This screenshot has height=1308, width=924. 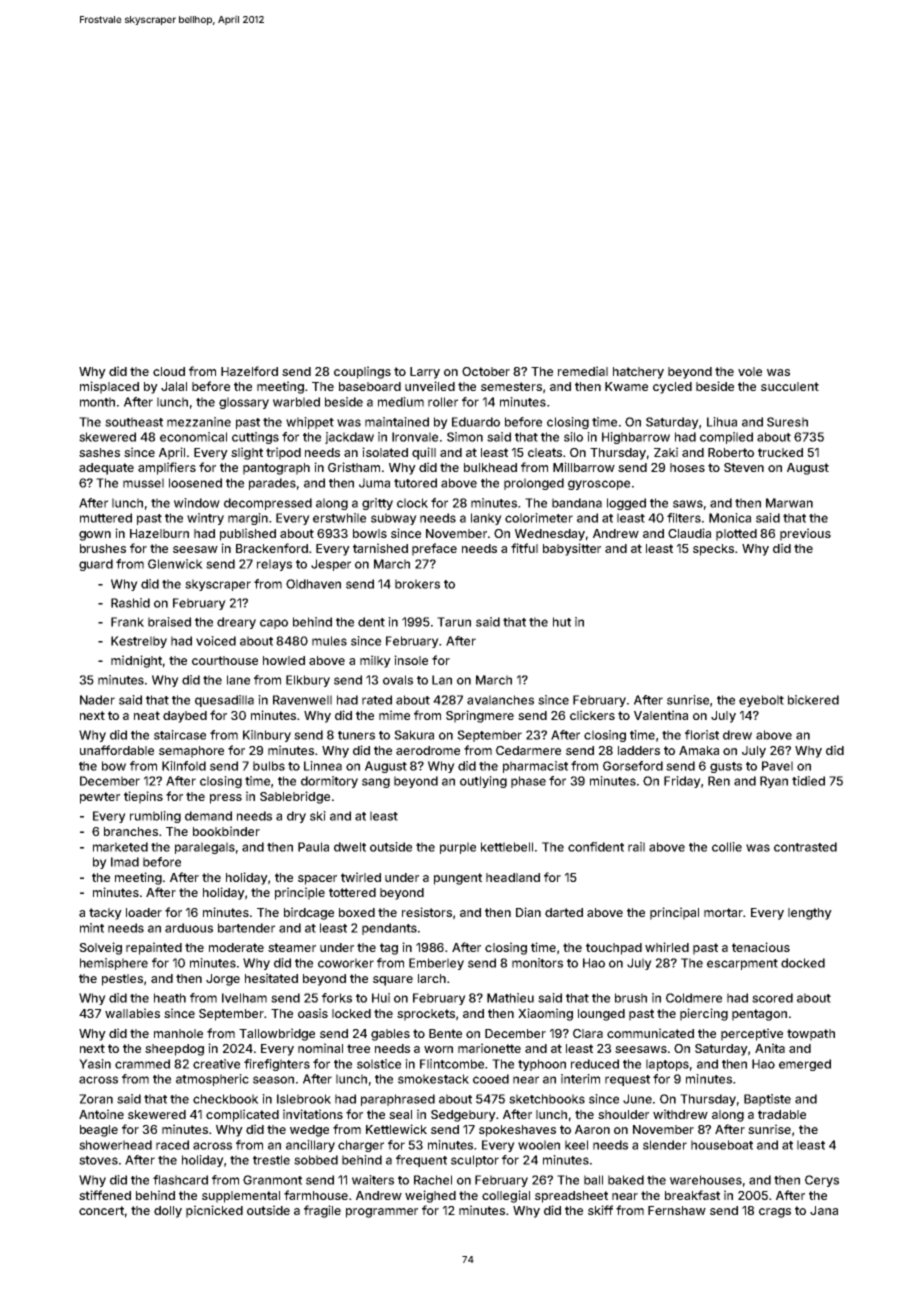 I want to click on cloud, so click(x=169, y=371).
